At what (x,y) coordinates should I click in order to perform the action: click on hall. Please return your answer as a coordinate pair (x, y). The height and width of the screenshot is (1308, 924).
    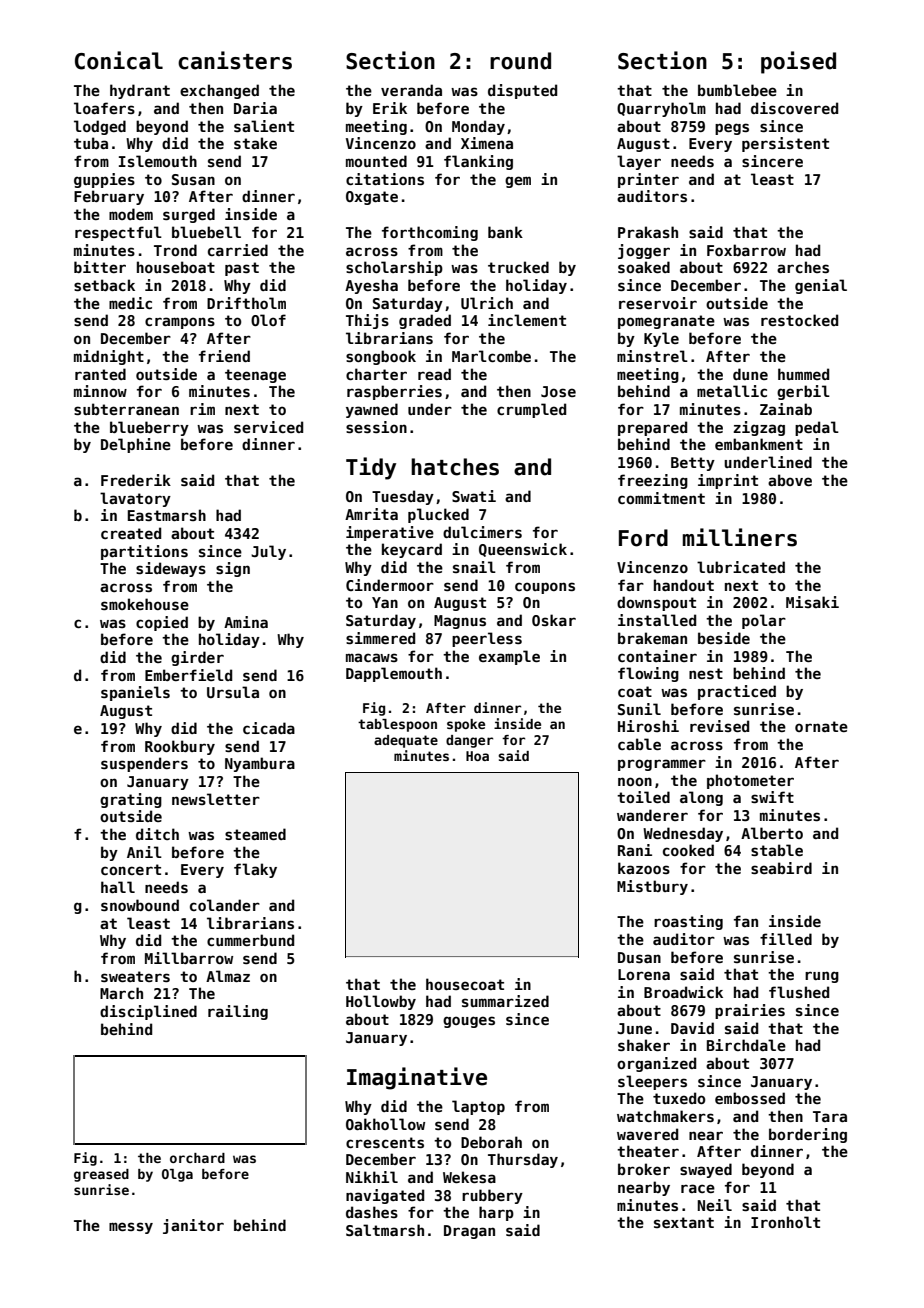
    Looking at the image, I should click on (118, 887).
